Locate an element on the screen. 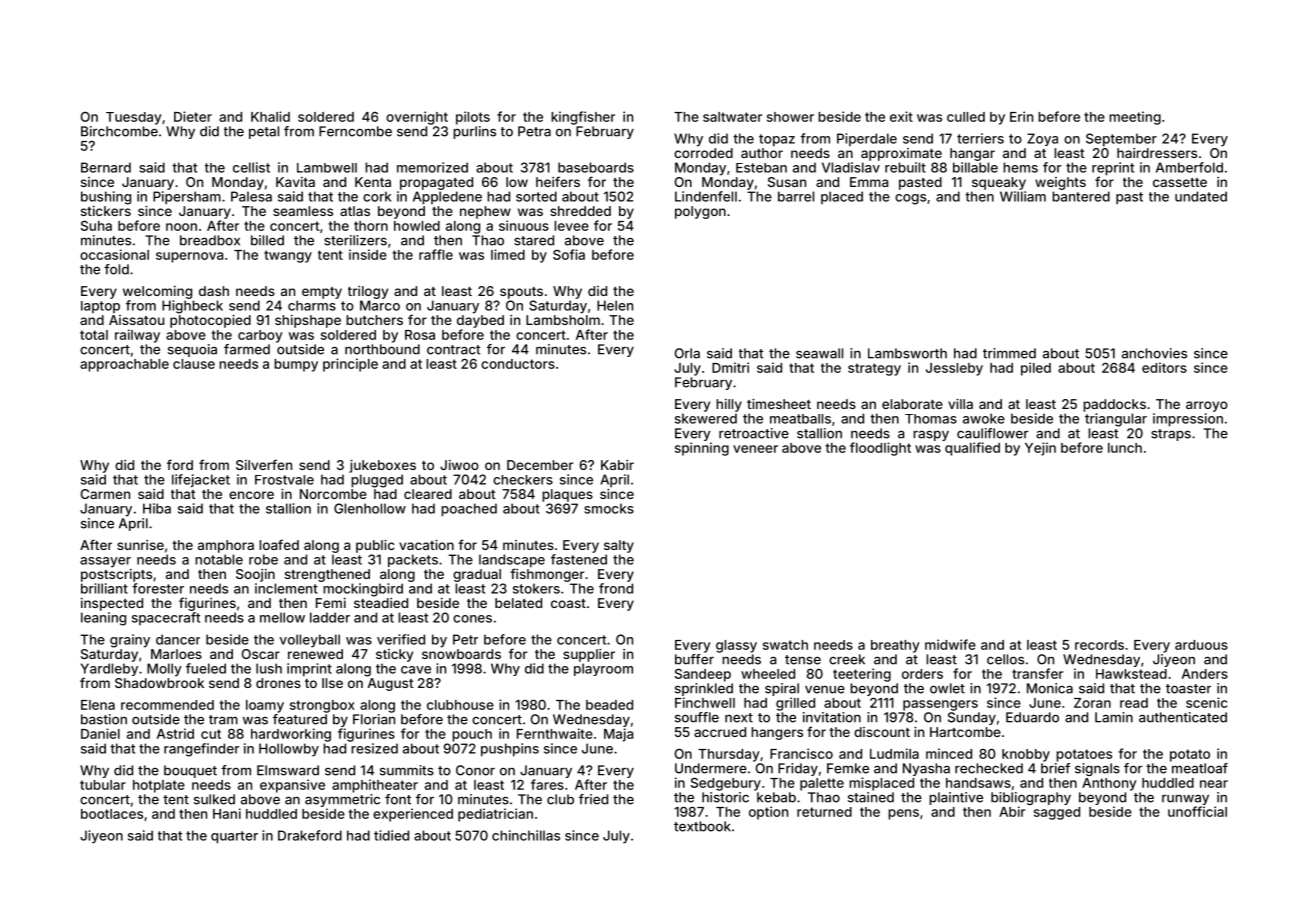 Image resolution: width=1308 pixels, height=924 pixels. Khalid is located at coordinates (270, 116).
